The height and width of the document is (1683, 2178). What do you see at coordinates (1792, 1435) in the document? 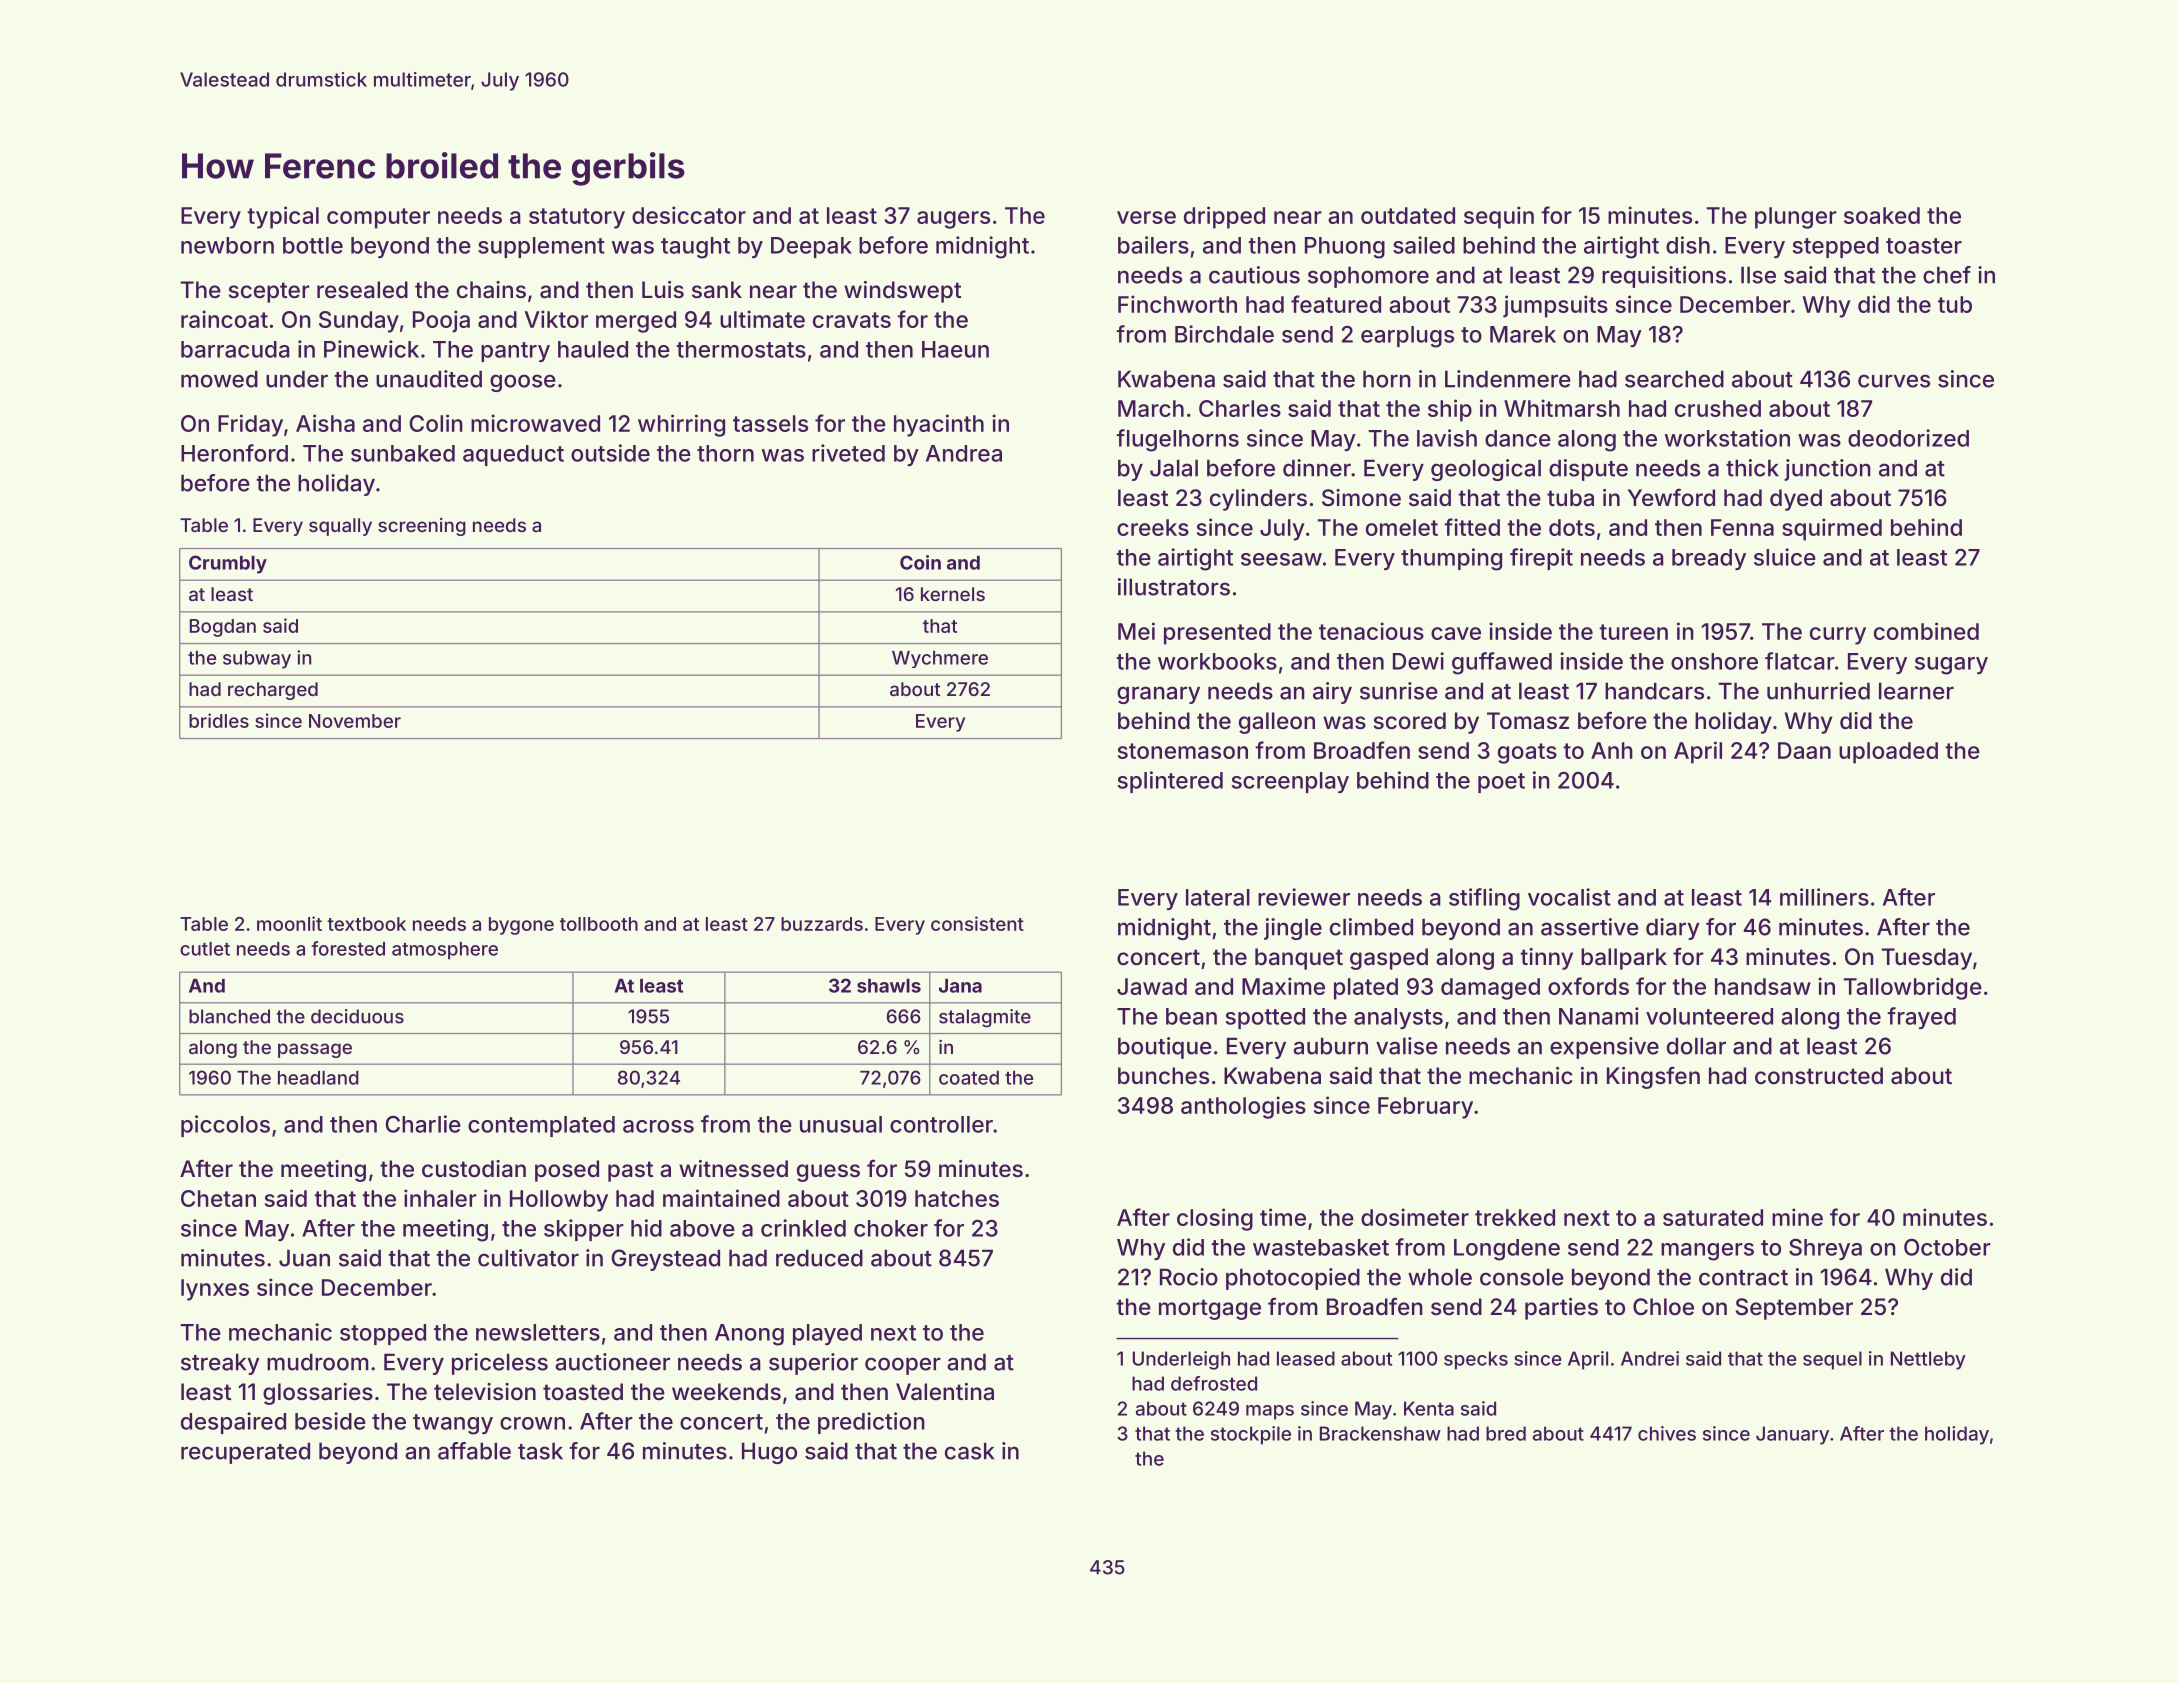
I see `January` at bounding box center [1792, 1435].
